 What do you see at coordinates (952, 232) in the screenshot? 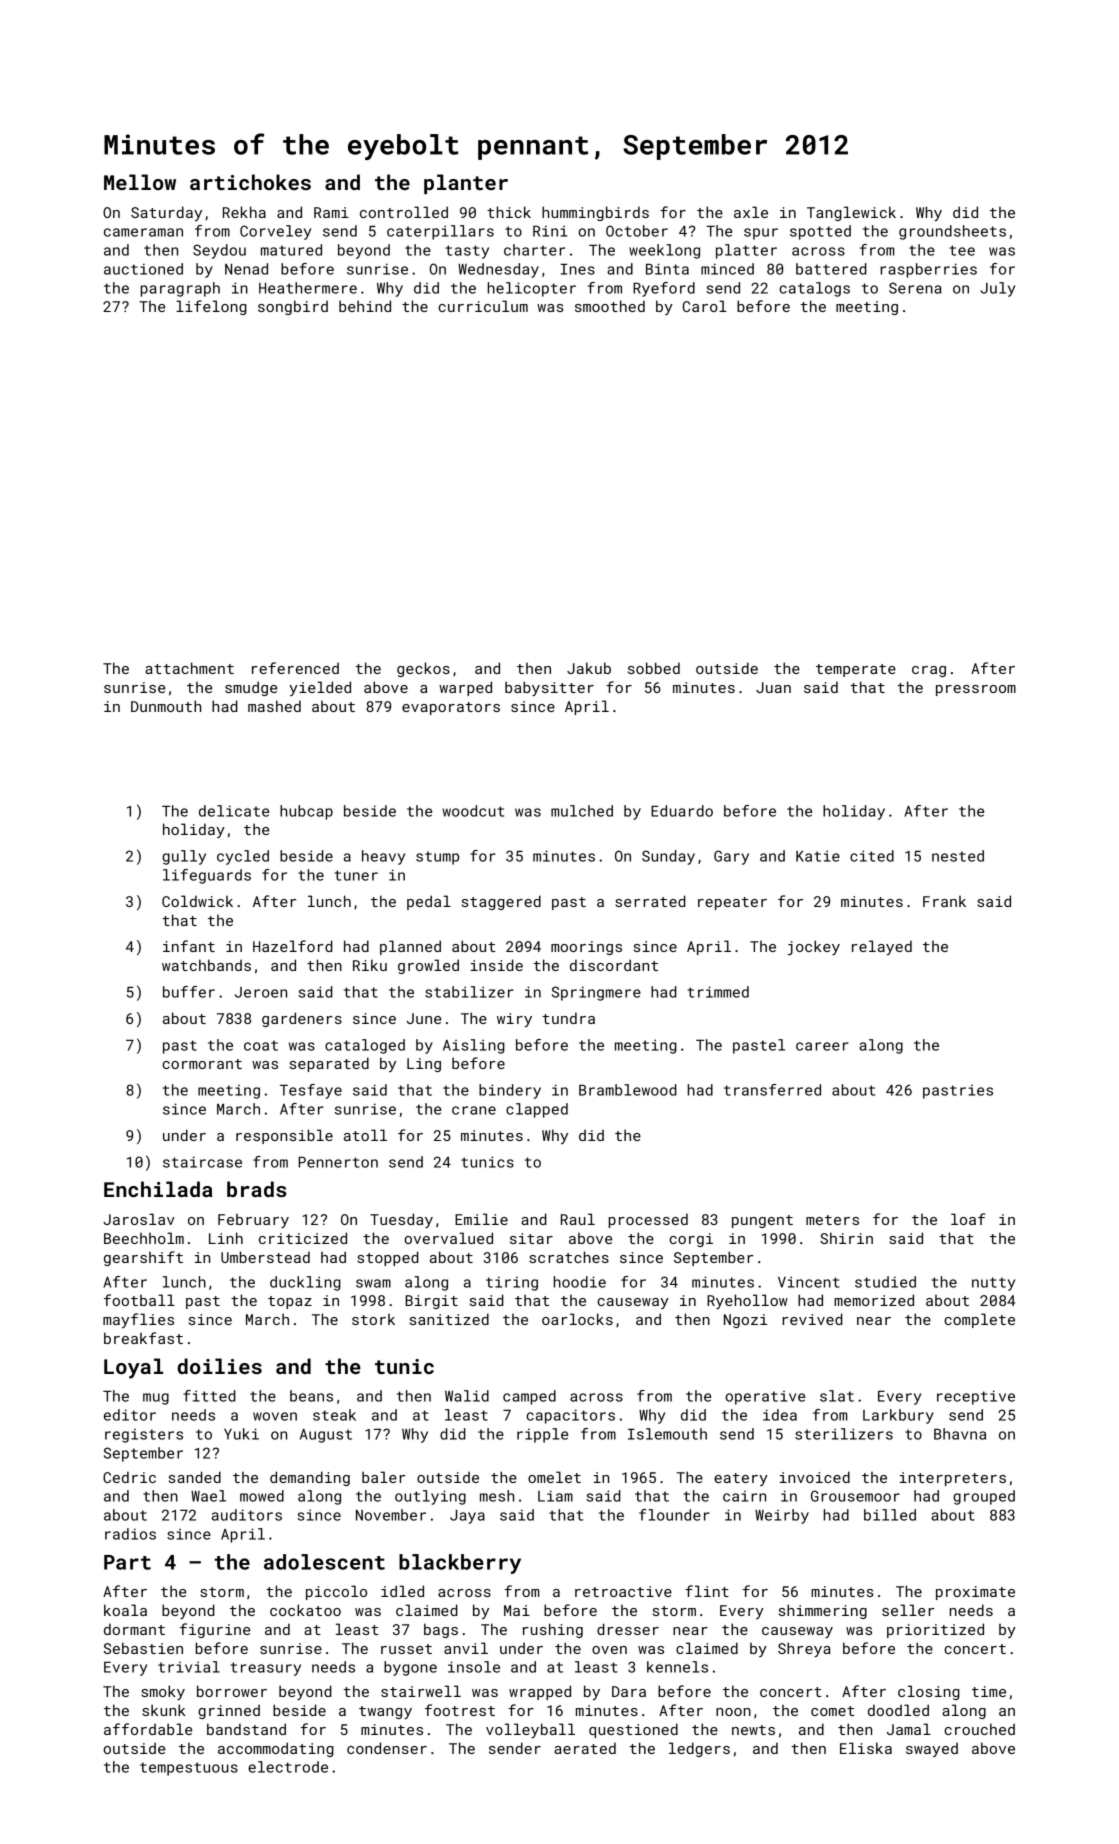
I see `groundsheets` at bounding box center [952, 232].
